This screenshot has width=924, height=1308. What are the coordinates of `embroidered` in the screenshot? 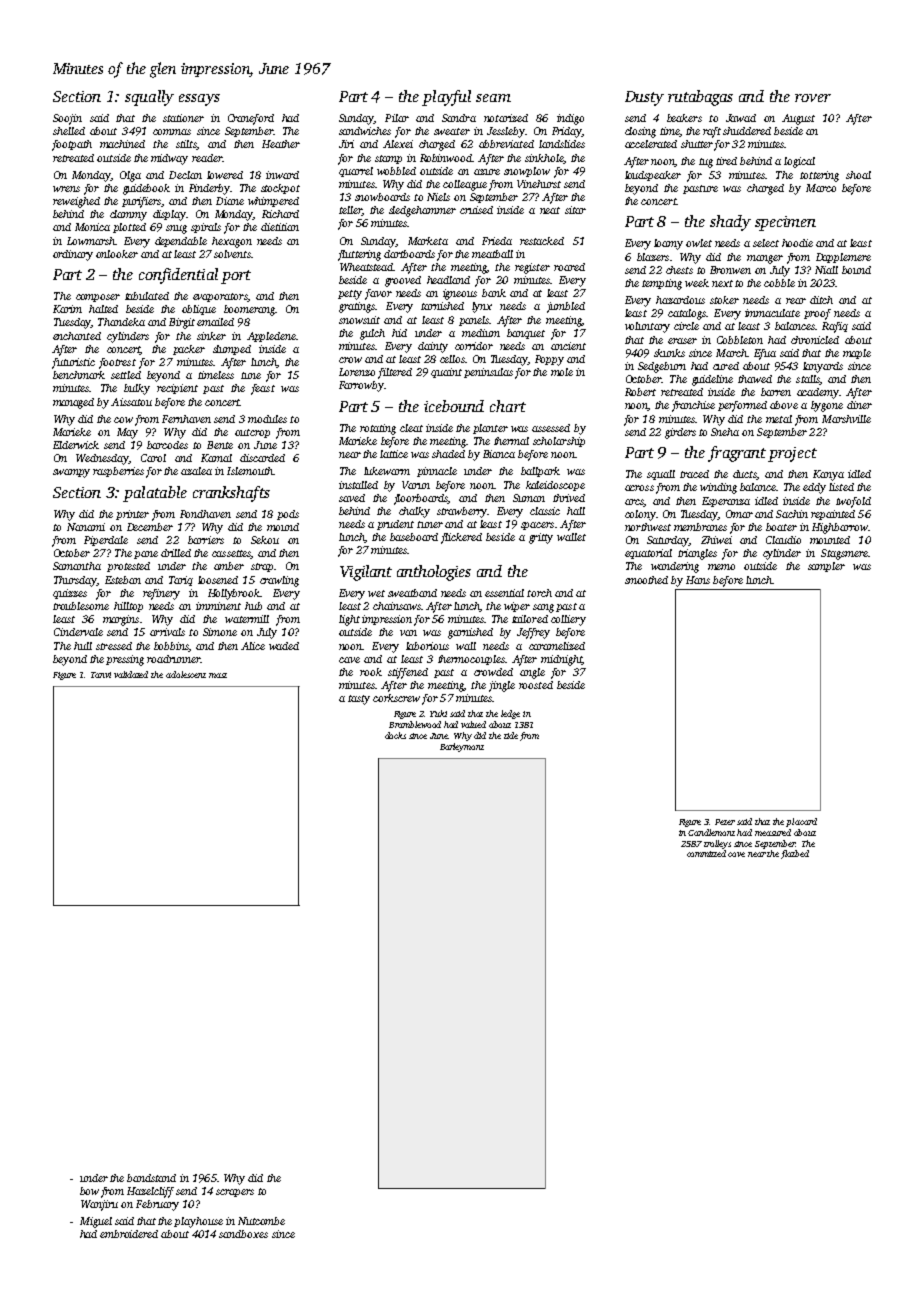 It's located at (129, 1234).
